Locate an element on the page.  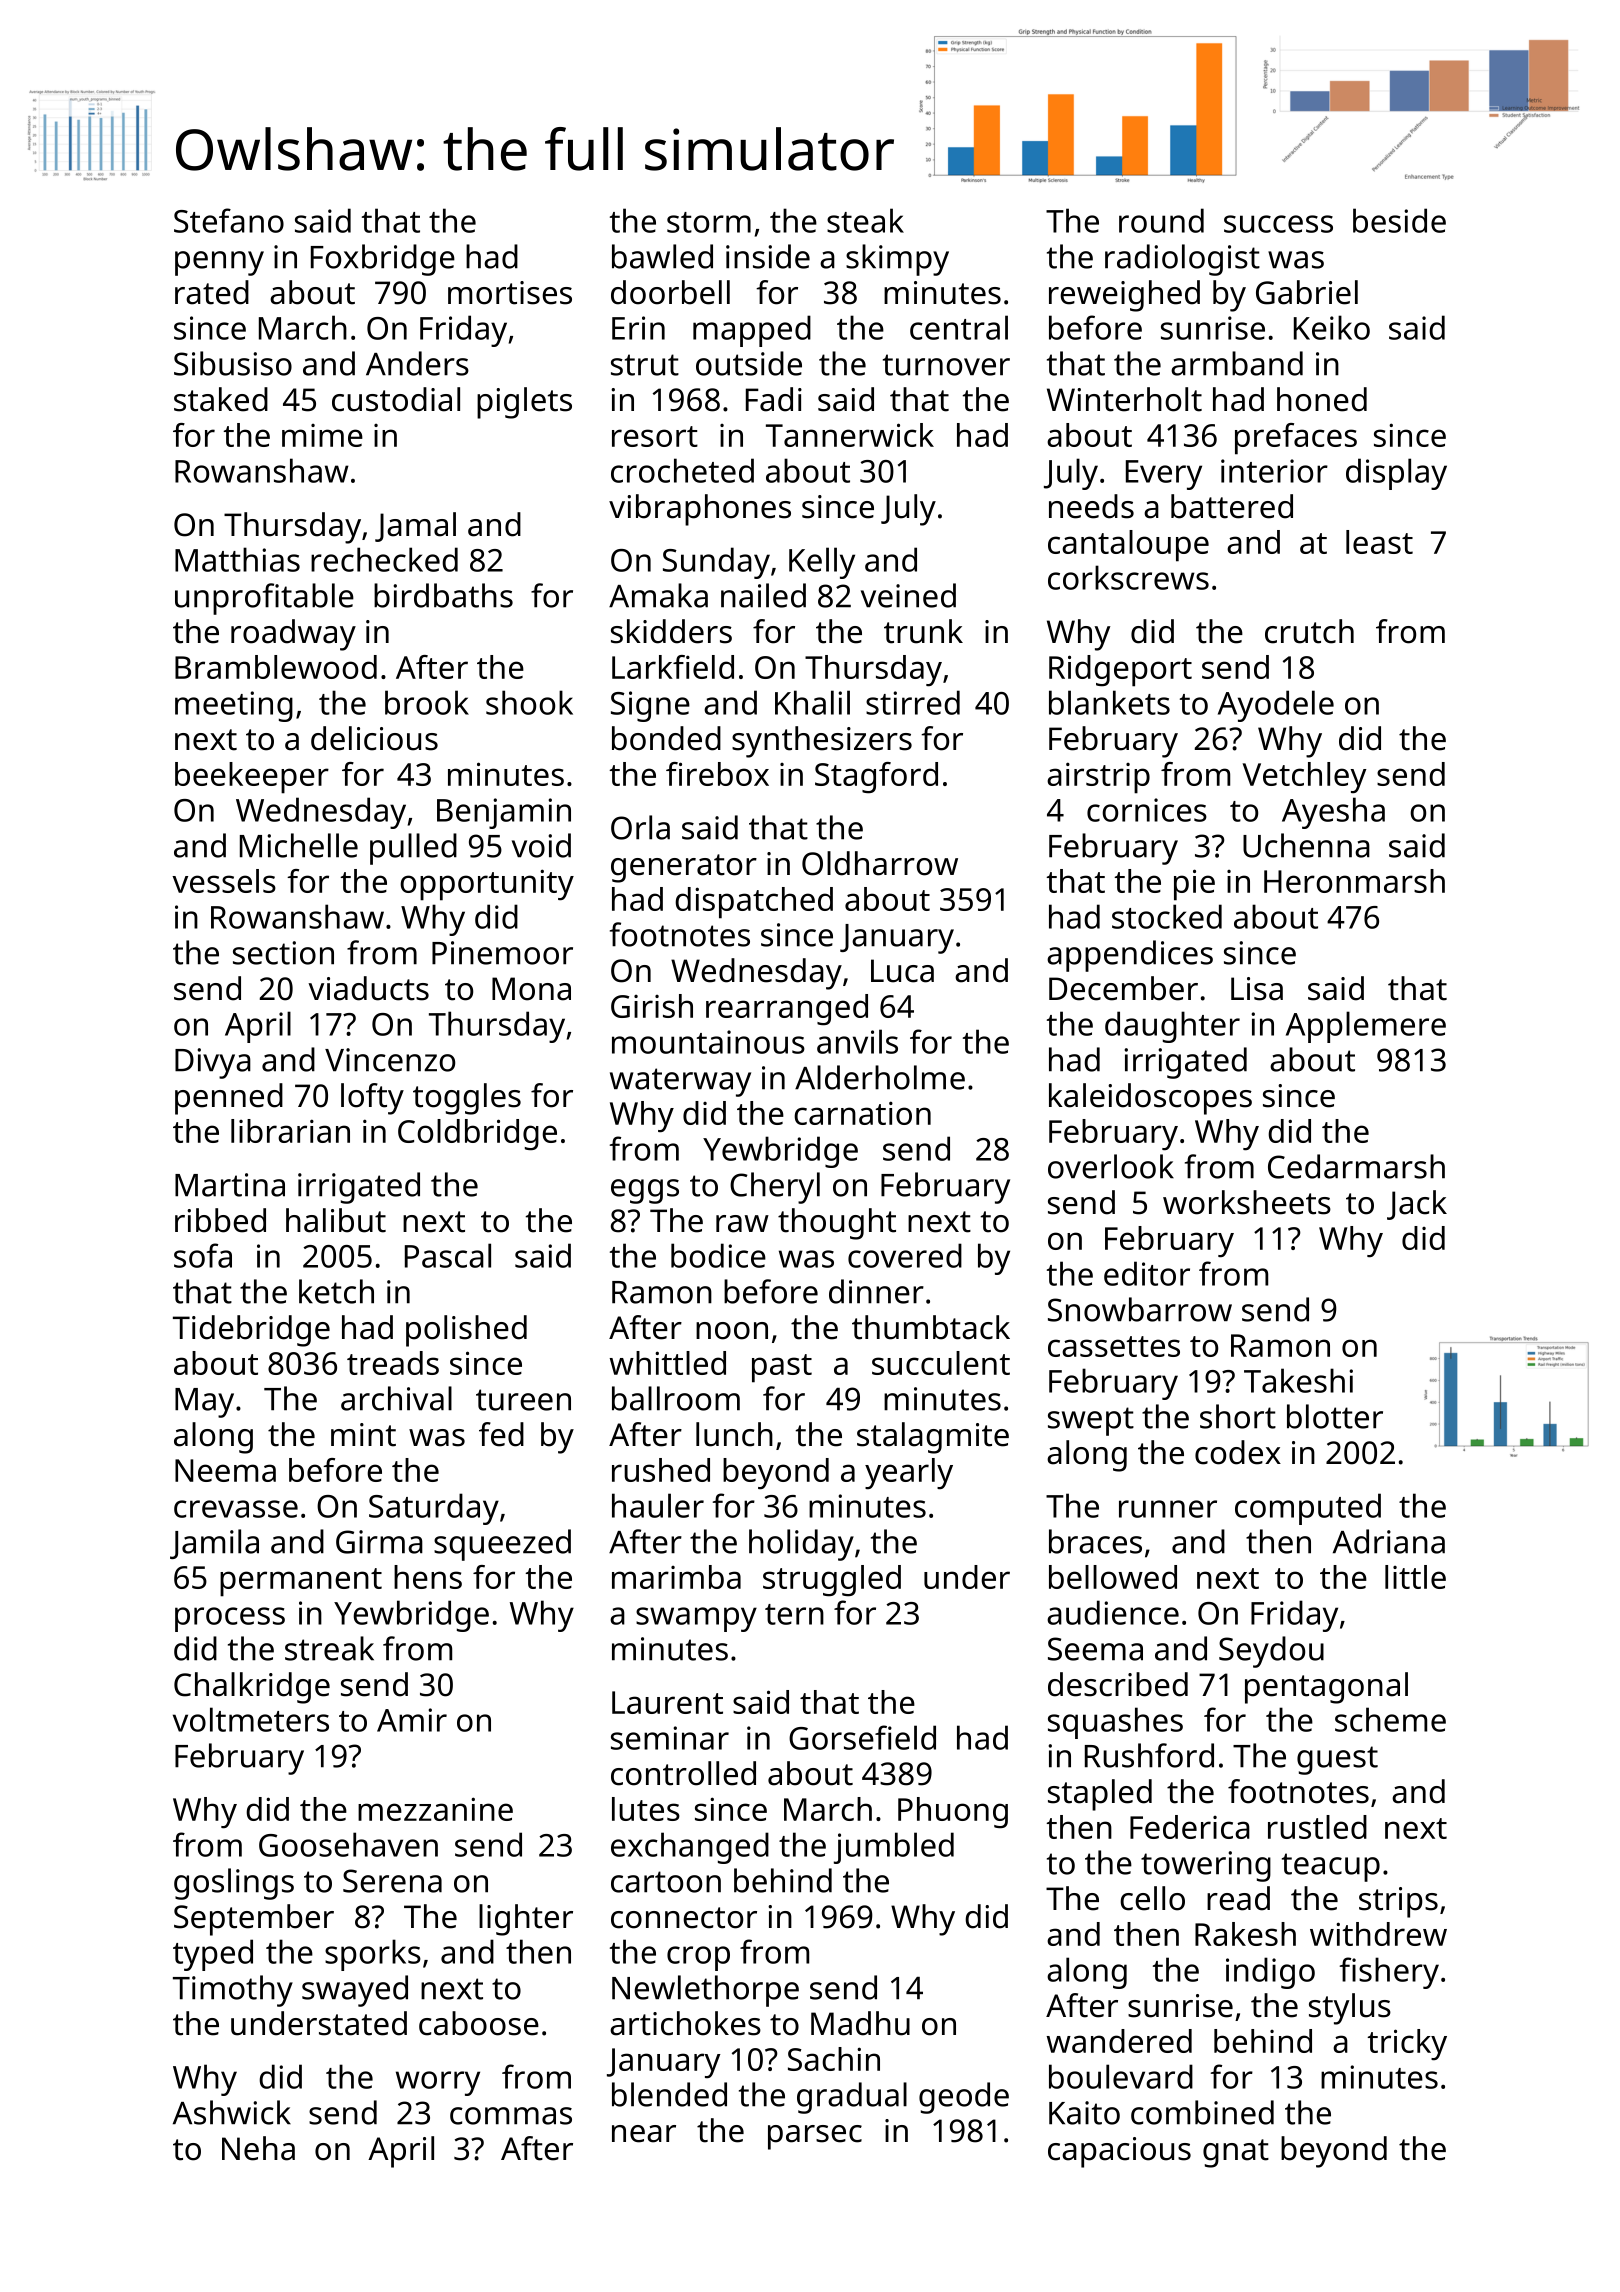
Stefano is located at coordinates (229, 220).
